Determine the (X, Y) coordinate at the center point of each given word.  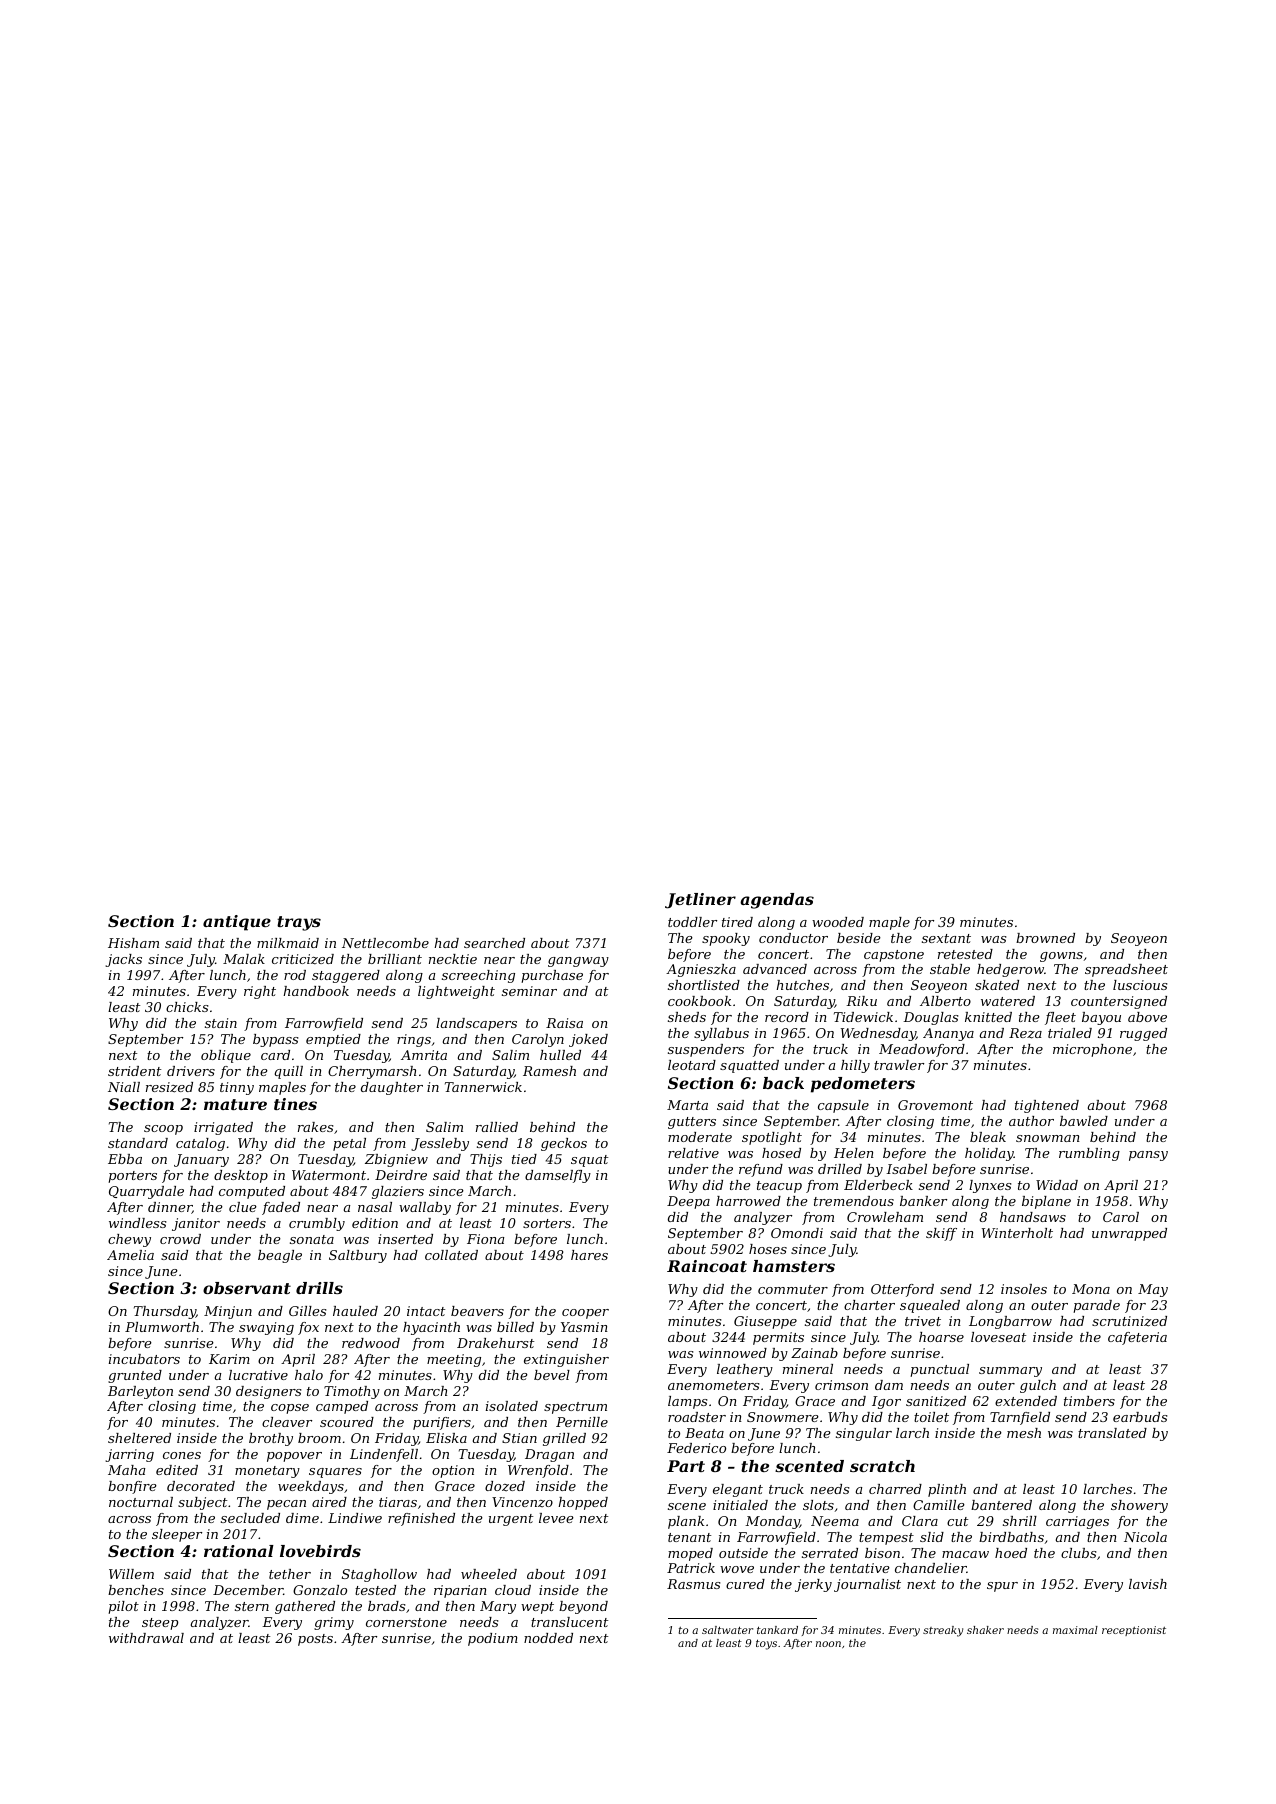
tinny (237, 1088)
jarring (129, 1455)
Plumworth (162, 1327)
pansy (1148, 1156)
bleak (988, 1137)
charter (869, 1305)
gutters (692, 1123)
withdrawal (146, 1638)
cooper (585, 1314)
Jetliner (700, 901)
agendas (777, 901)
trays (299, 923)
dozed (505, 1486)
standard (138, 1143)
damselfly (558, 1176)
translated (1112, 1433)
